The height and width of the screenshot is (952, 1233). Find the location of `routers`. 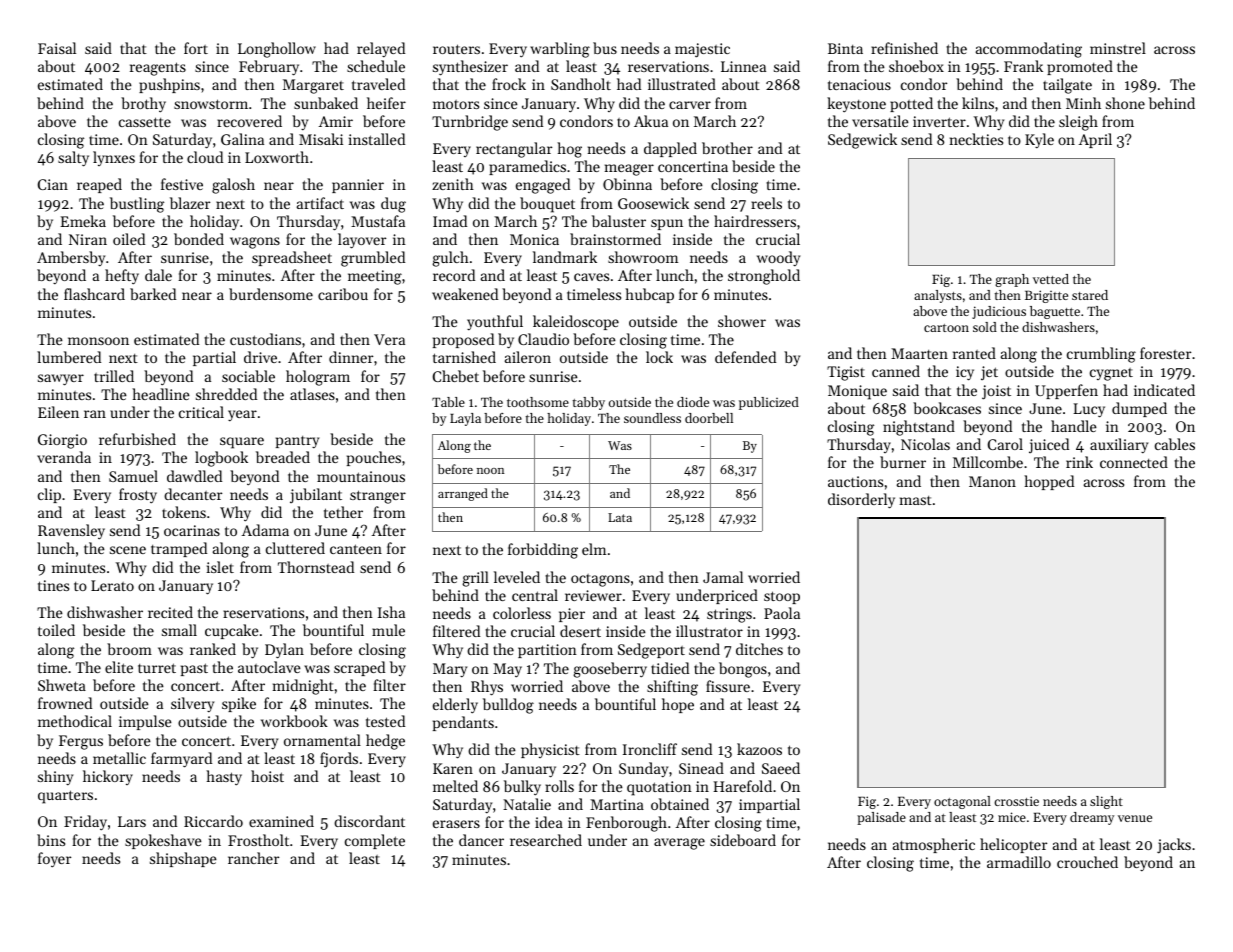

routers is located at coordinates (456, 49).
